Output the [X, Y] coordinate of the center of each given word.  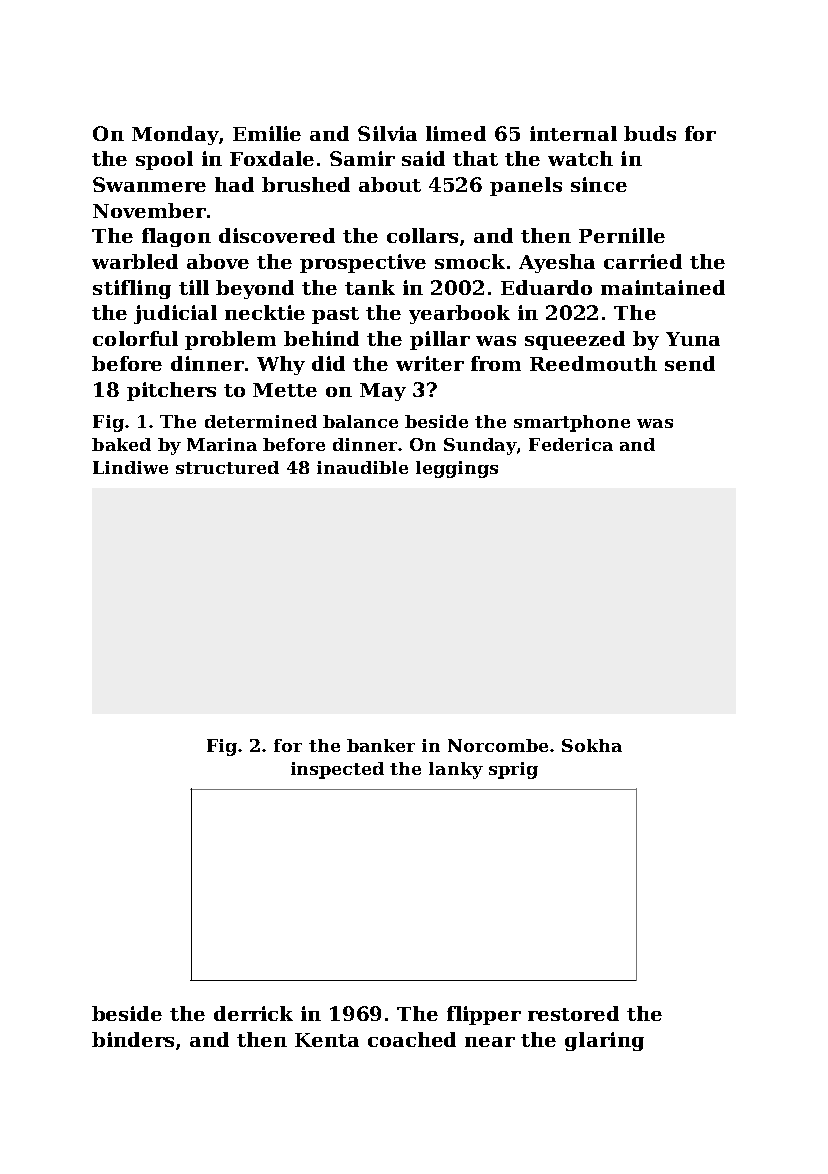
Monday [175, 135]
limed [456, 133]
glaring [604, 1041]
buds [650, 133]
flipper [484, 1015]
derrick [253, 1013]
